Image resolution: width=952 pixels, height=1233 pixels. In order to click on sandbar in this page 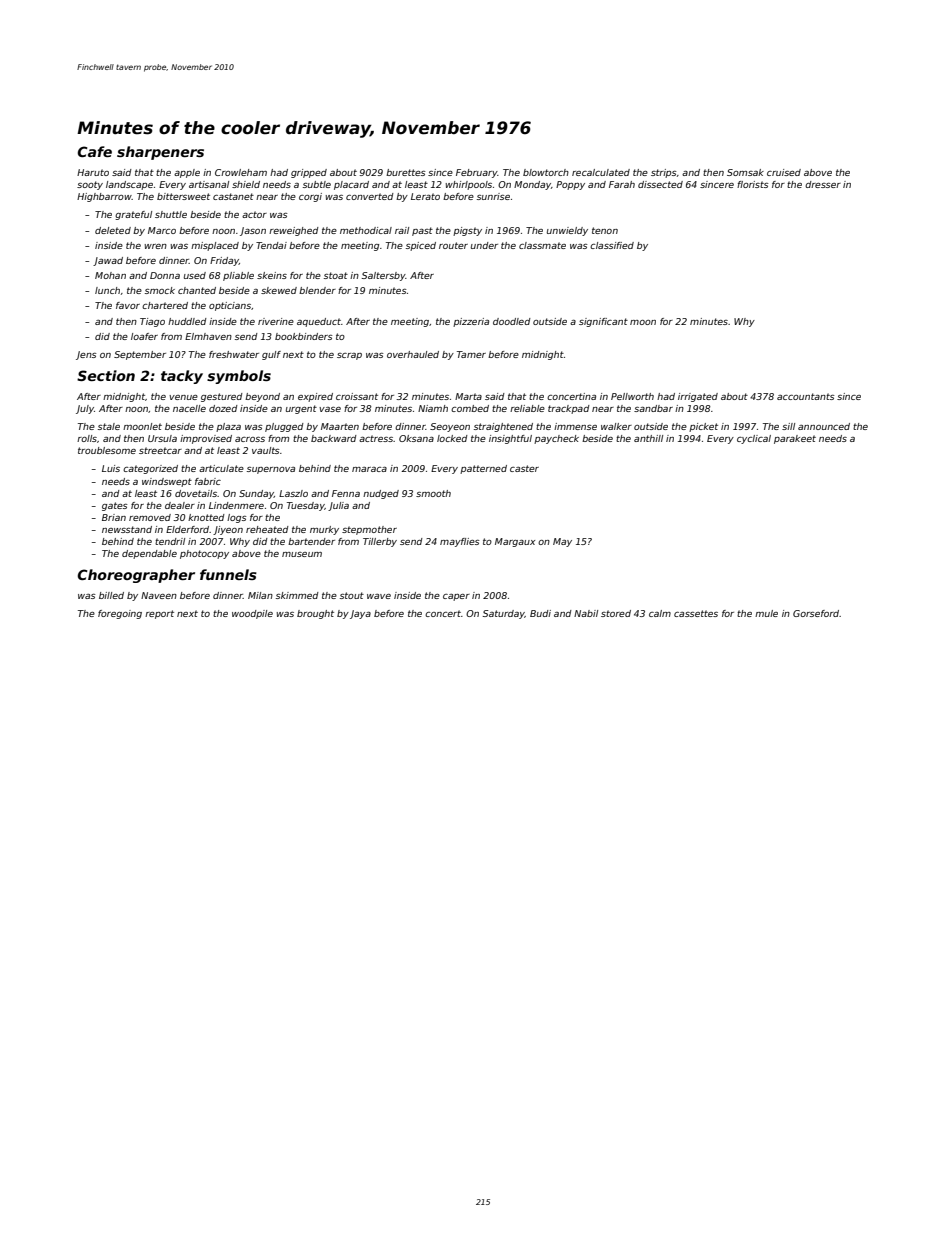, I will do `click(653, 408)`.
